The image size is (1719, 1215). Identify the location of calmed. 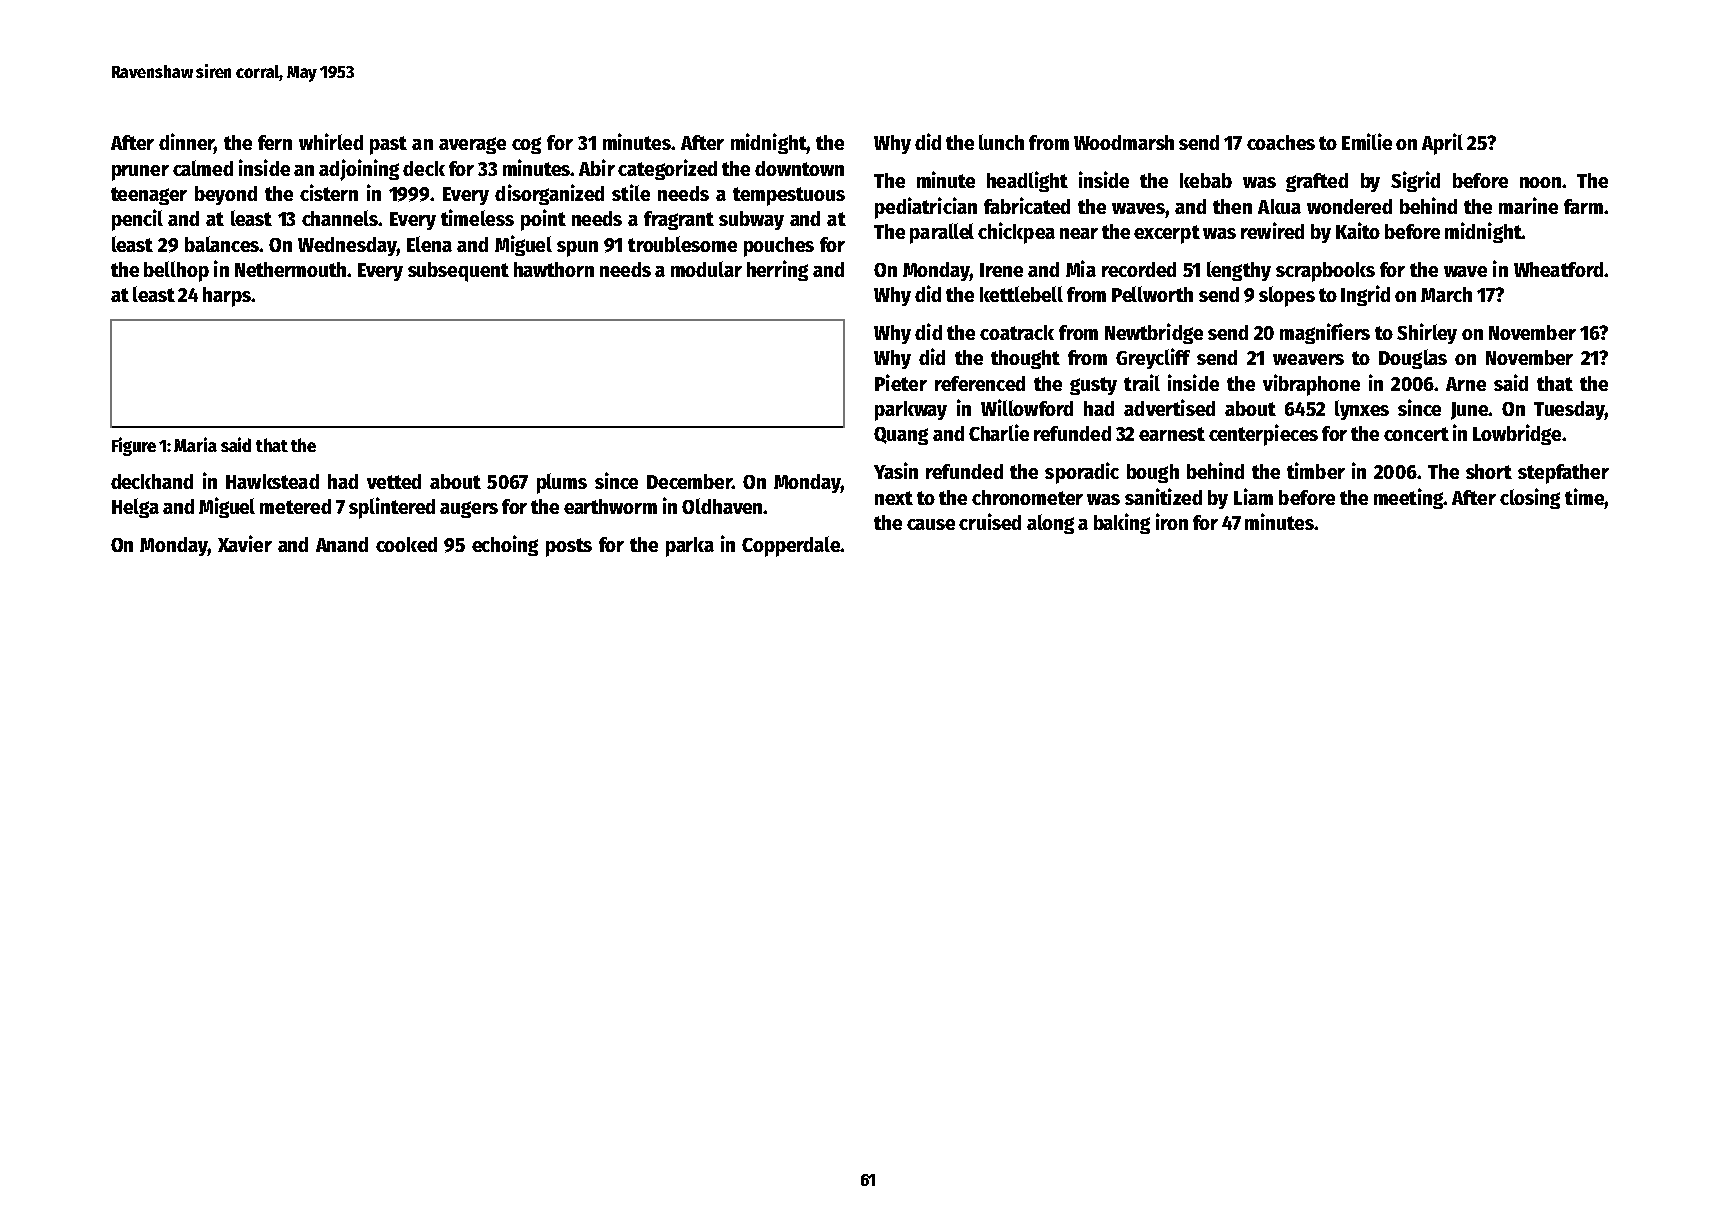
(203, 168).
